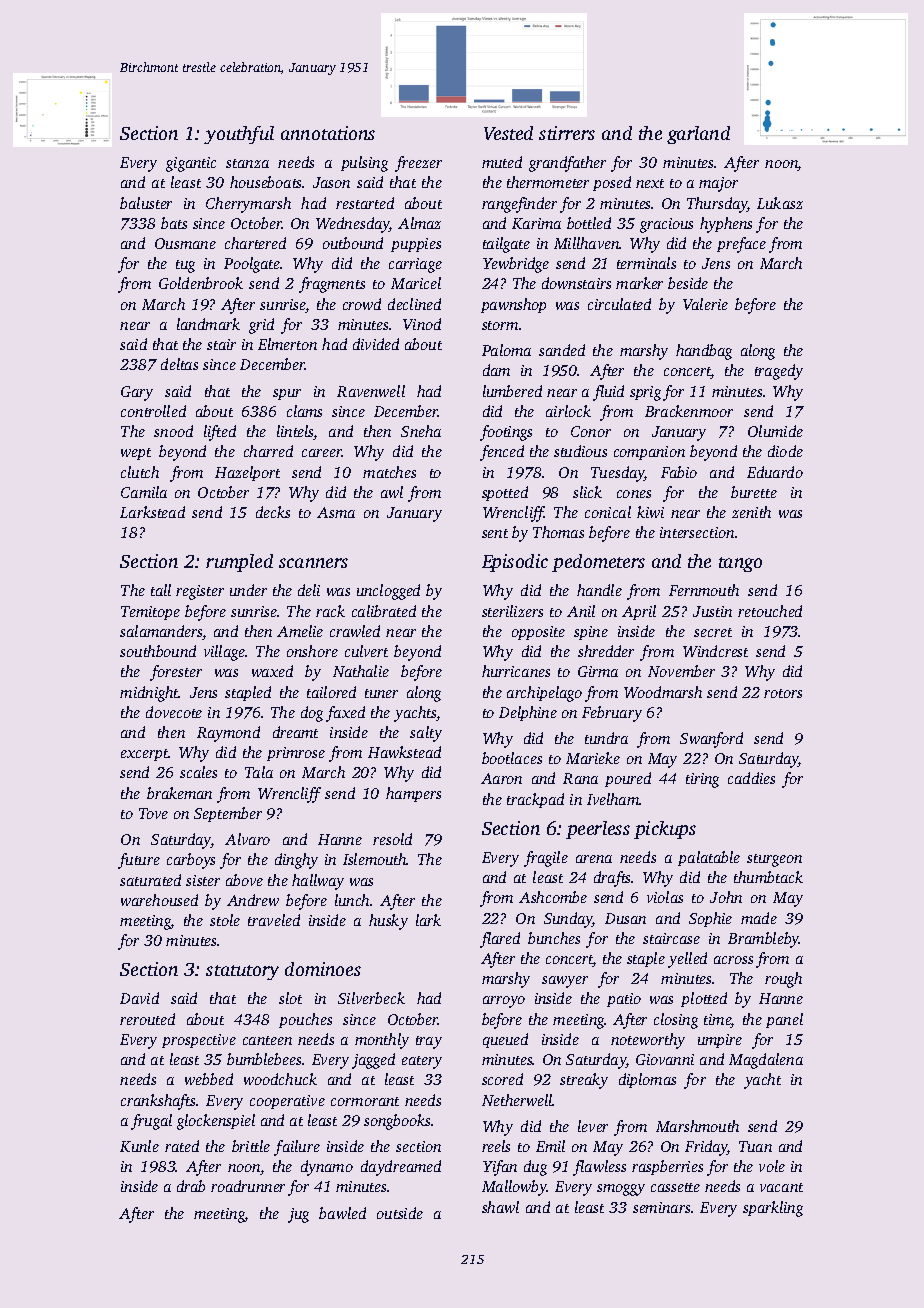  I want to click on reels, so click(496, 1146).
